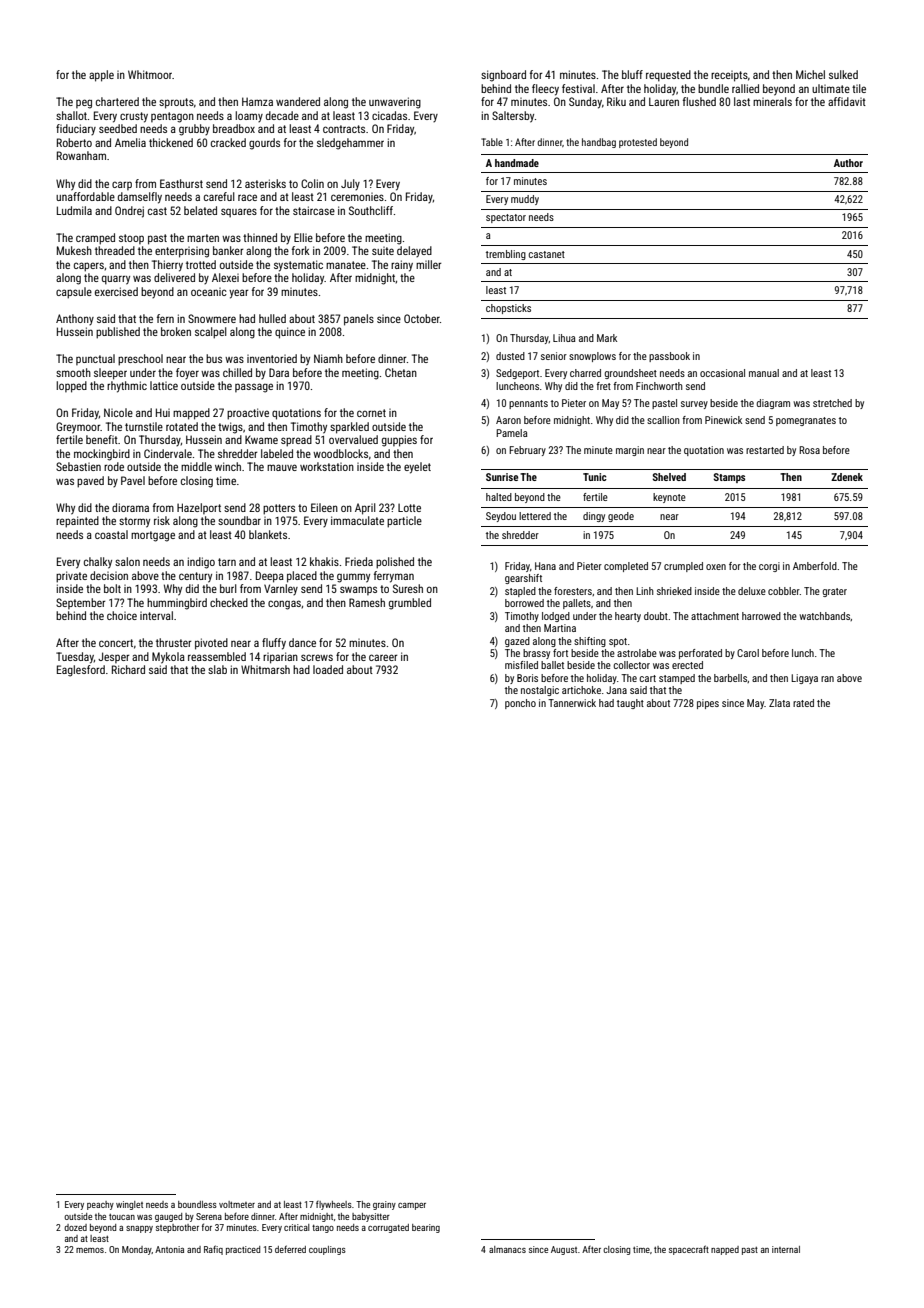  What do you see at coordinates (395, 103) in the image?
I see `unwavering` at bounding box center [395, 103].
